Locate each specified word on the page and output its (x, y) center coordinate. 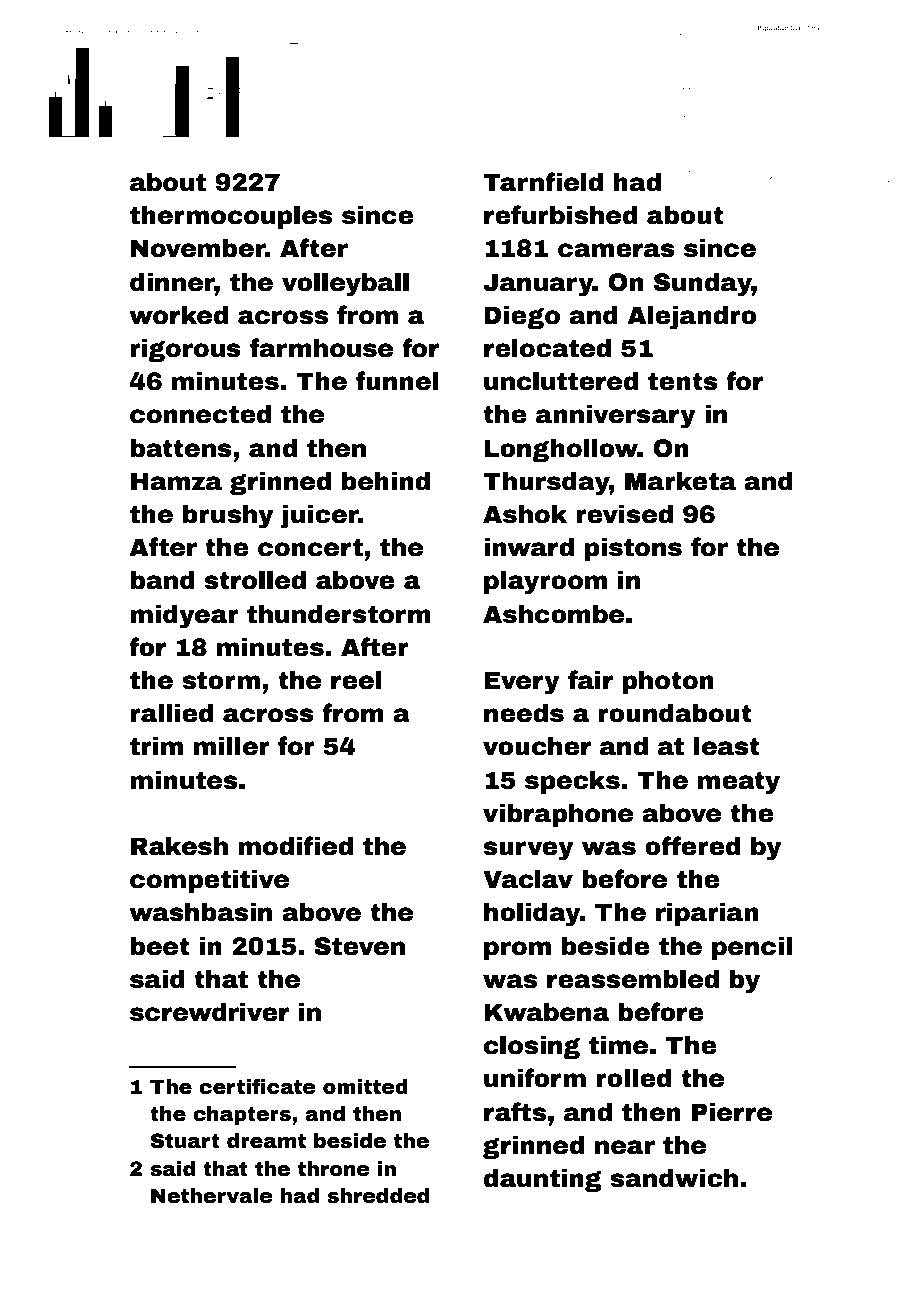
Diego (522, 317)
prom (517, 950)
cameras (616, 250)
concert (310, 547)
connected (200, 414)
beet (160, 946)
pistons (633, 549)
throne (333, 1169)
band (162, 580)
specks (572, 782)
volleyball (345, 285)
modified (295, 846)
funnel (397, 381)
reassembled (633, 979)
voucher (537, 746)
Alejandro (692, 318)
